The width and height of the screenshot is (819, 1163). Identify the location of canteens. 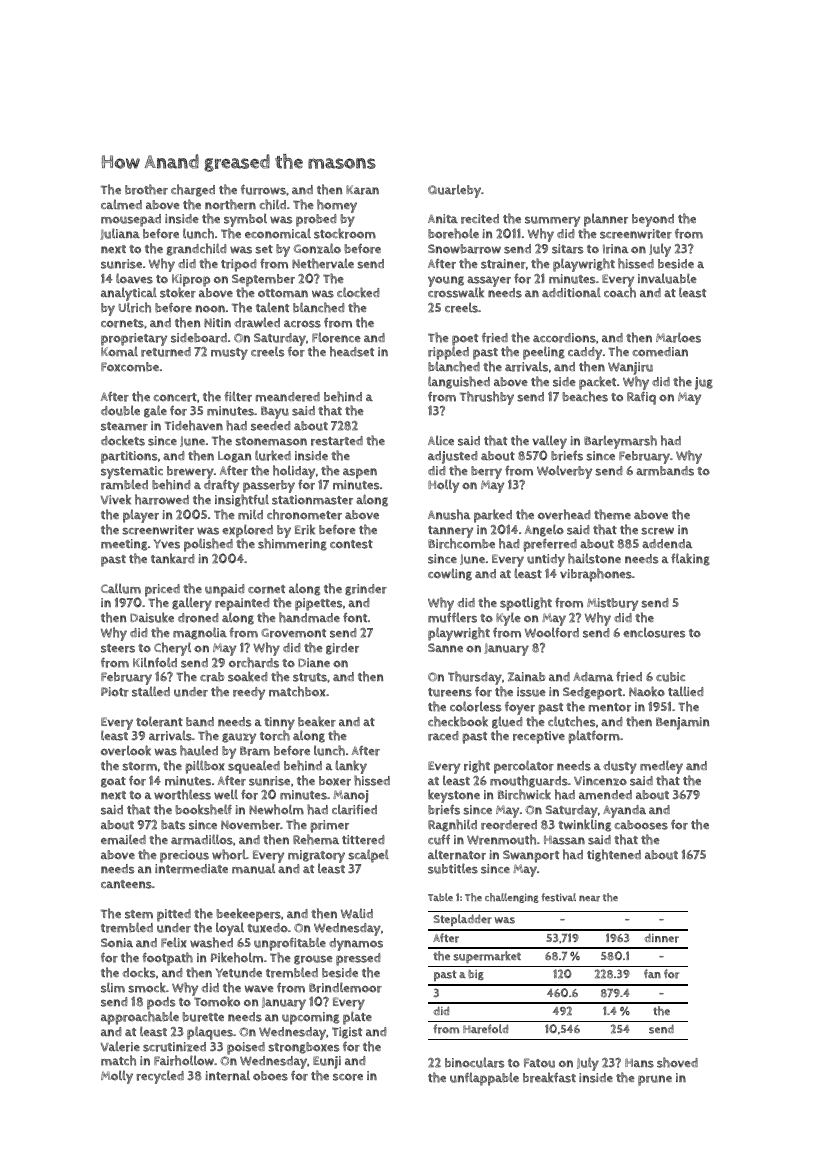
(126, 884).
